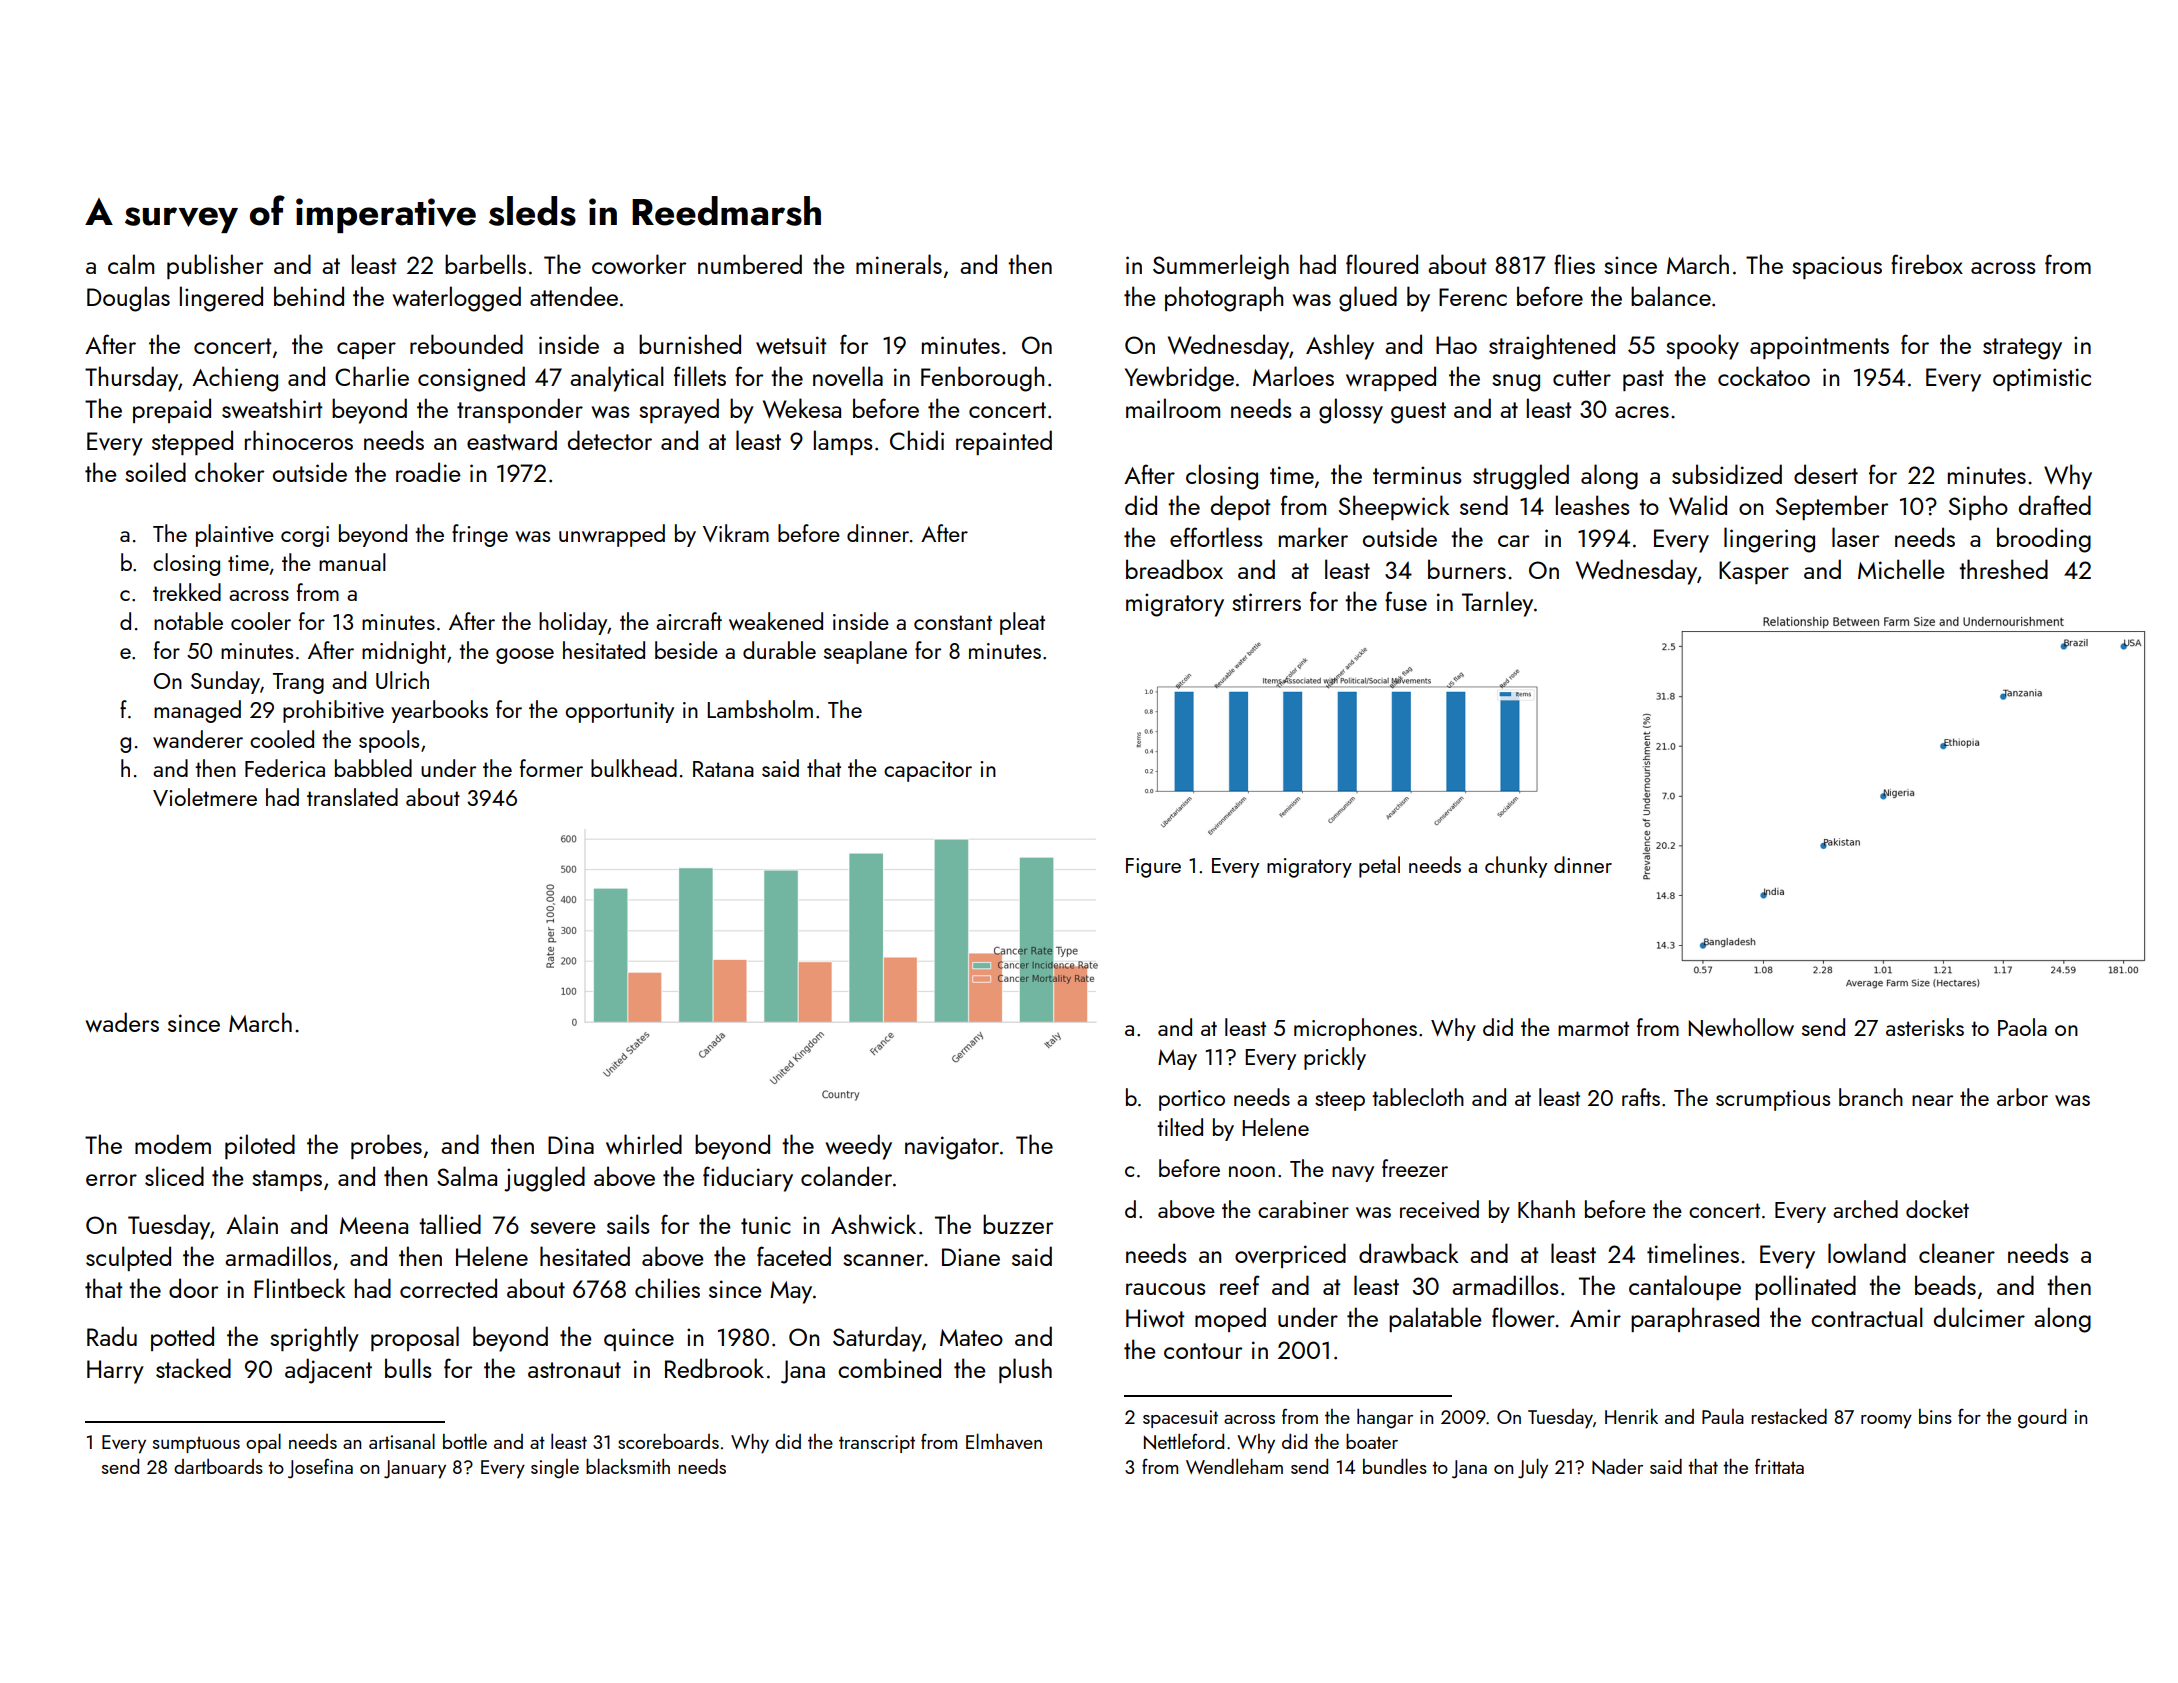 This screenshot has width=2178, height=1683. What do you see at coordinates (1153, 868) in the screenshot?
I see `Figure` at bounding box center [1153, 868].
